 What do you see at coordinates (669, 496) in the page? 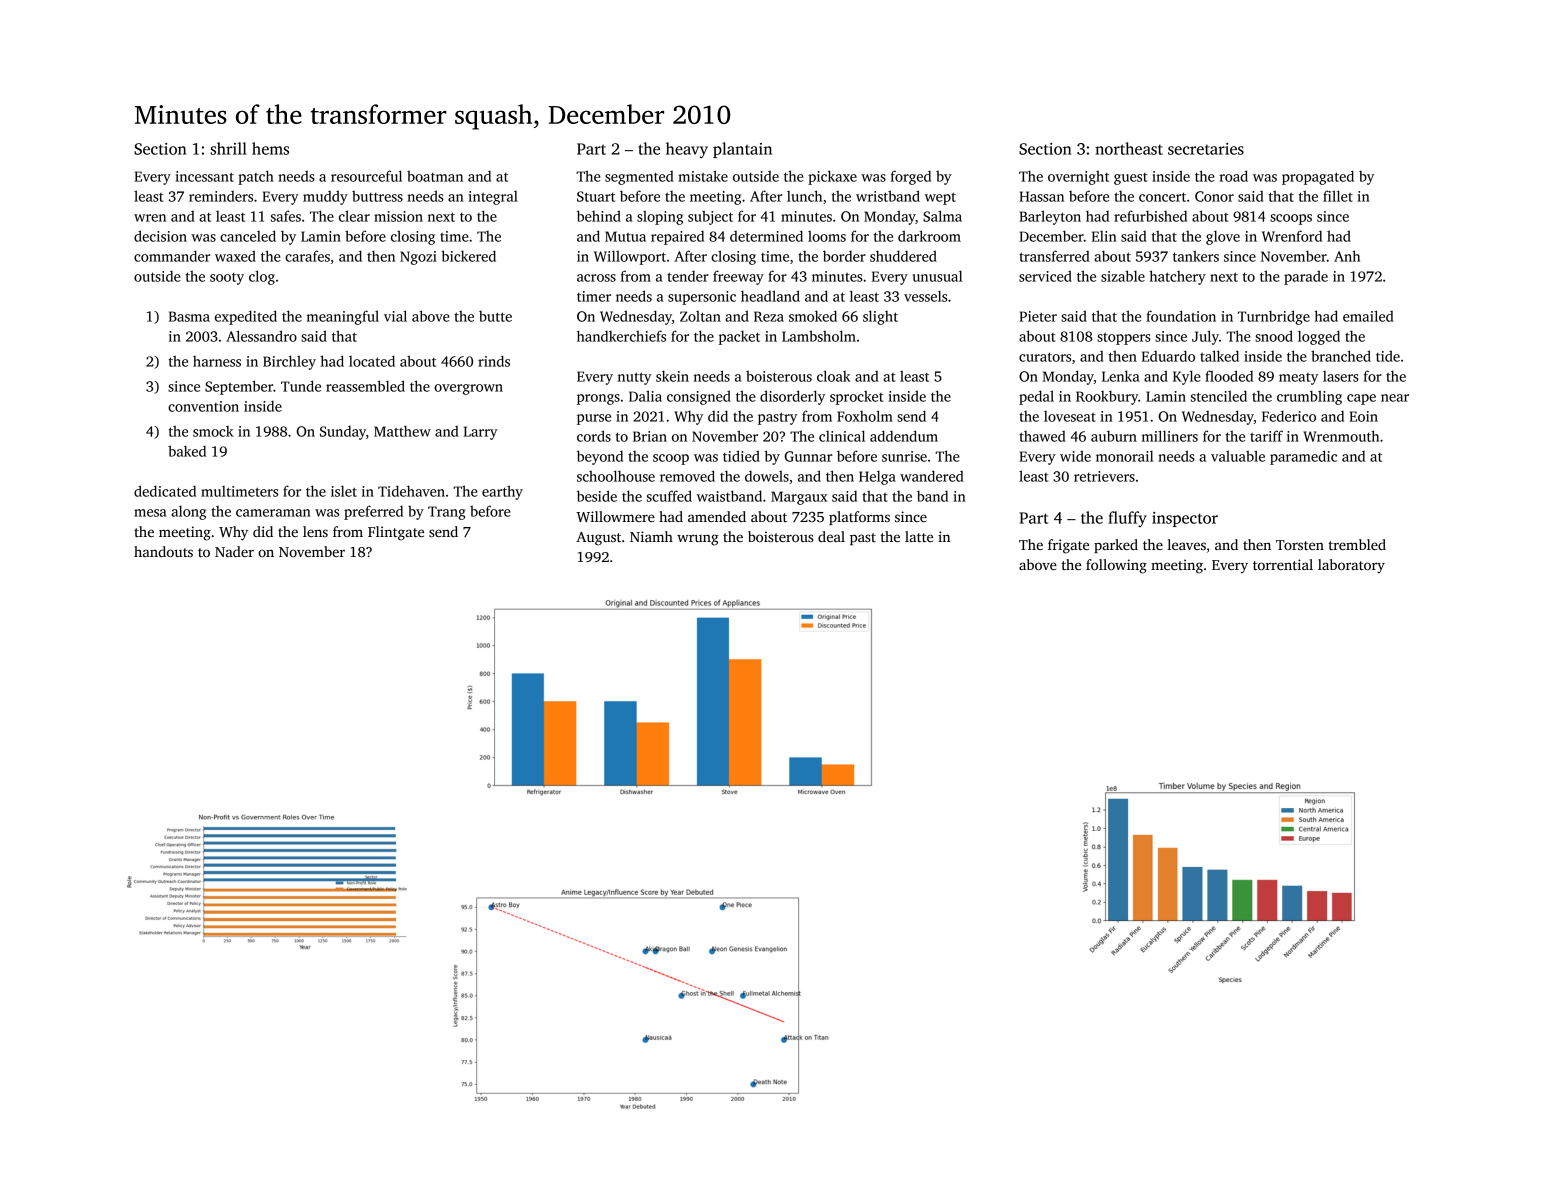
I see `scuffed` at bounding box center [669, 496].
